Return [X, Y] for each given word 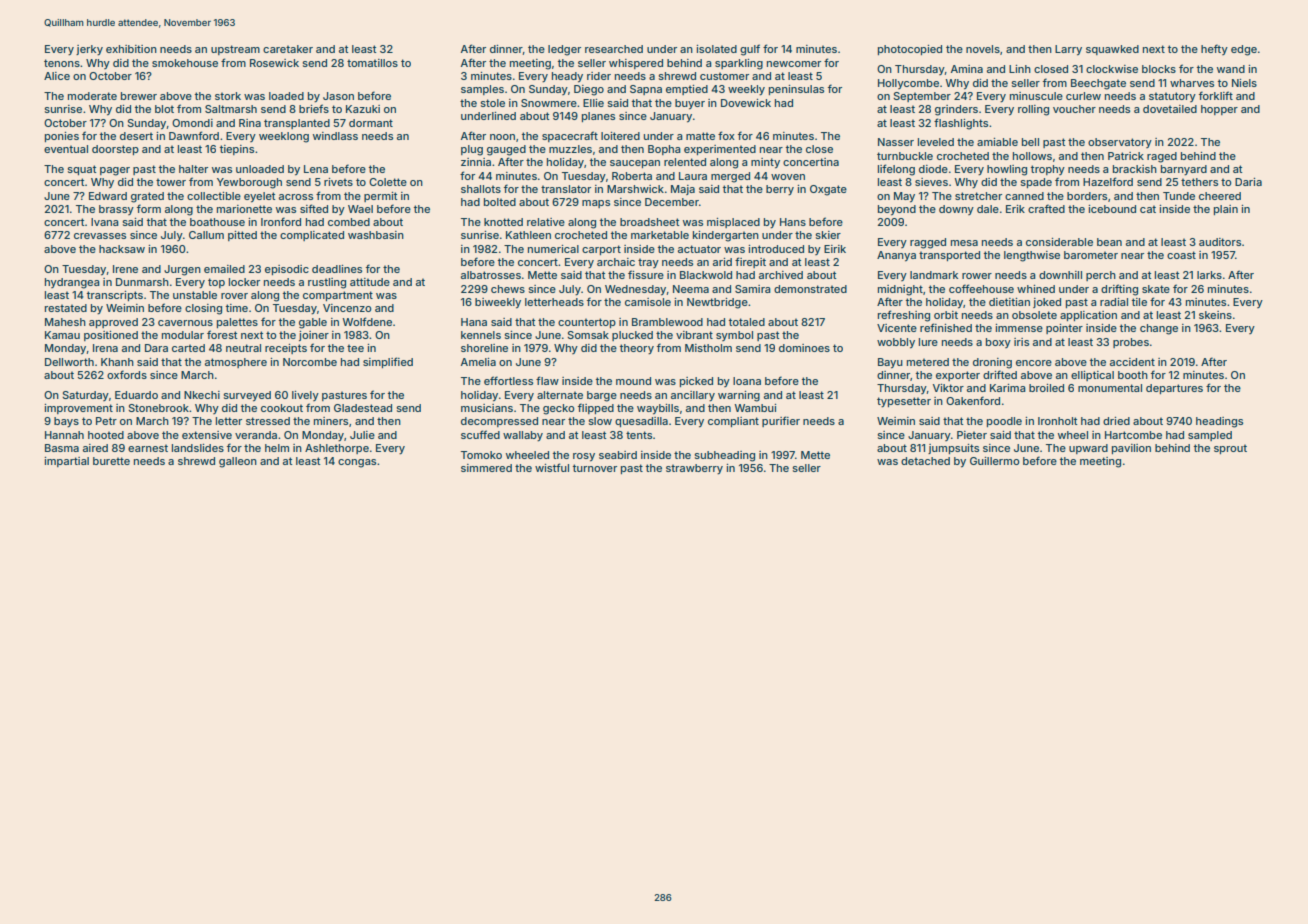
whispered [636, 64]
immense [1019, 328]
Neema [691, 289]
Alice [57, 76]
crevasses [100, 236]
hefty [1214, 49]
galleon [238, 462]
